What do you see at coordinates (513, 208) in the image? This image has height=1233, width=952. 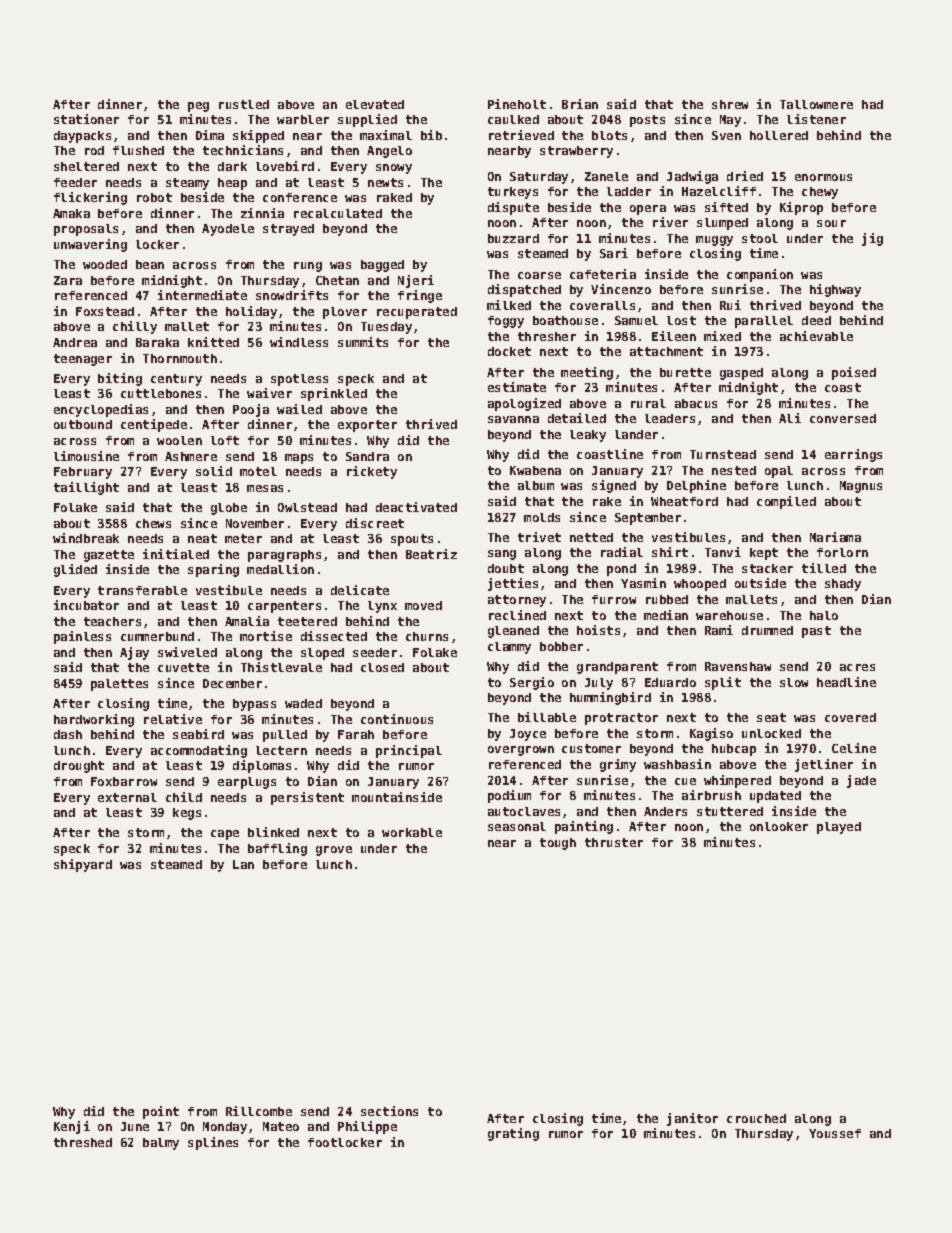 I see `dispute` at bounding box center [513, 208].
